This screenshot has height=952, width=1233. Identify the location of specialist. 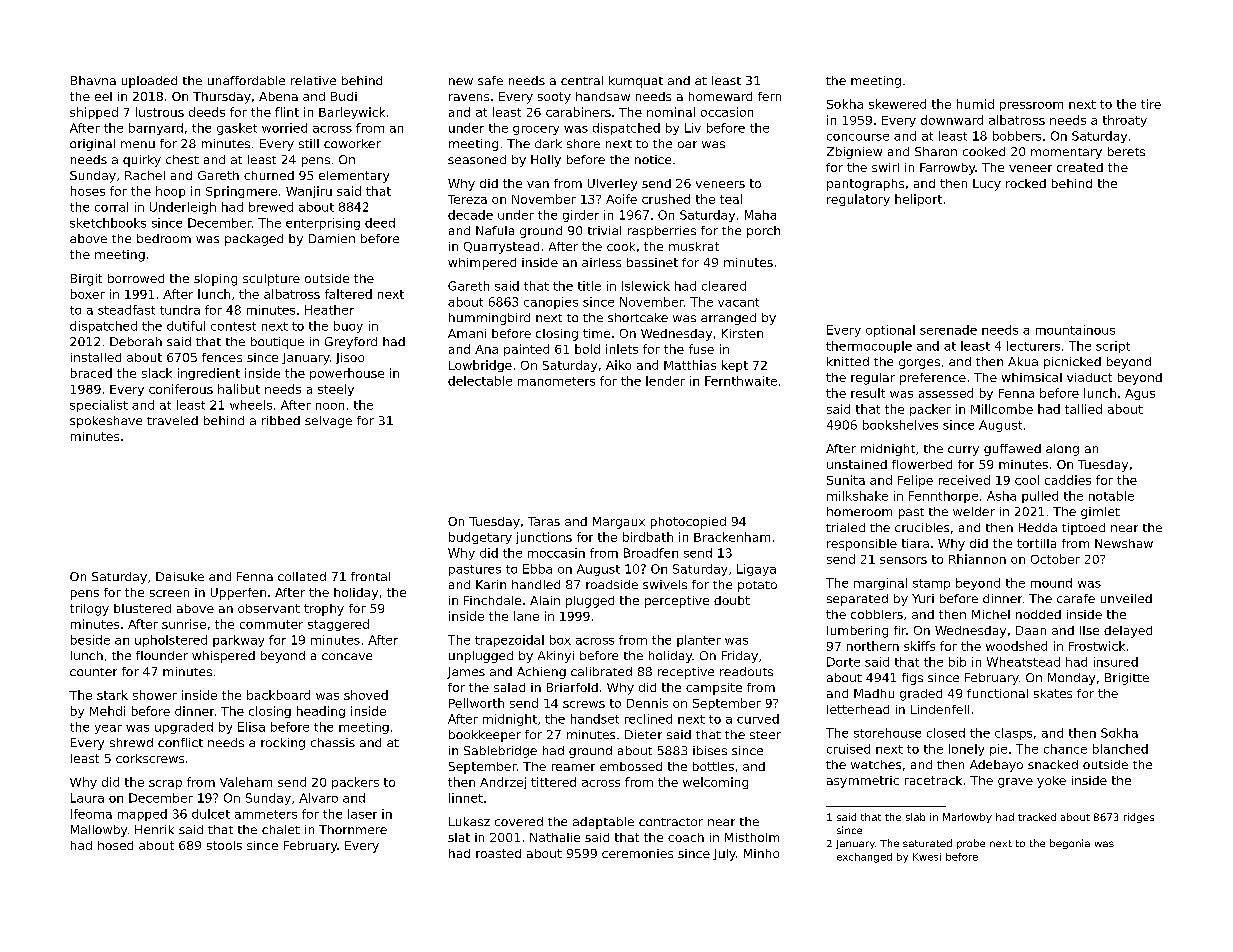
(99, 406).
